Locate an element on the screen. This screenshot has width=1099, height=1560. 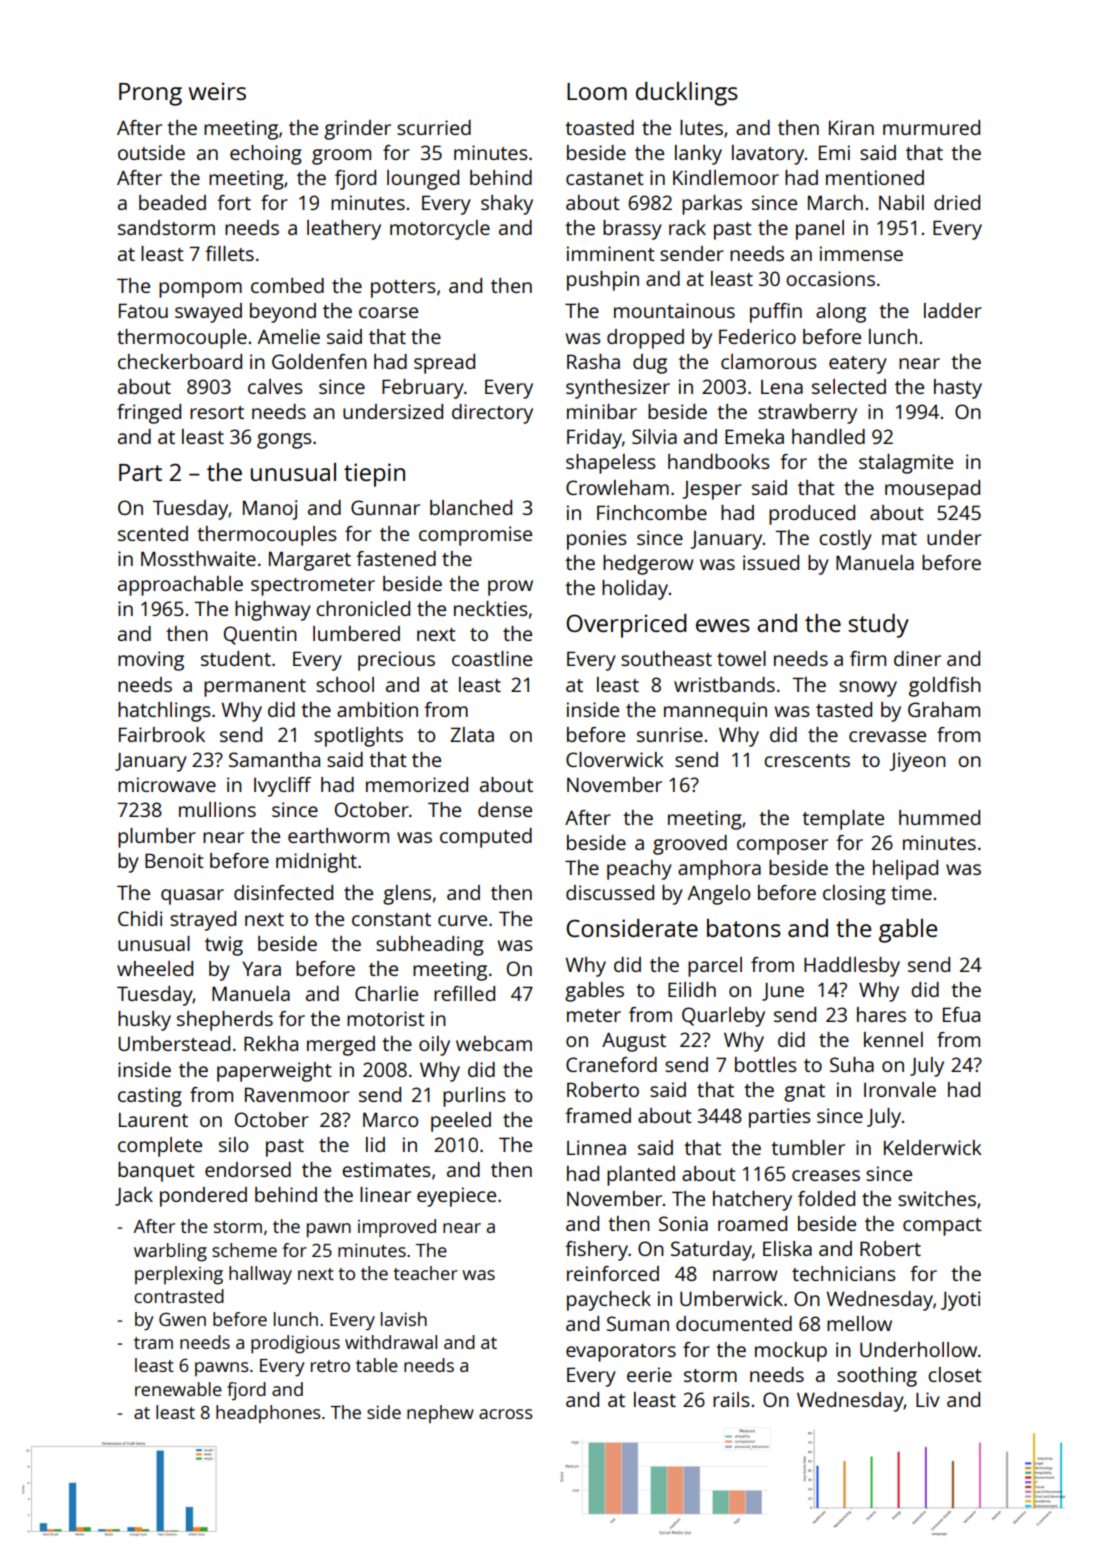
weirs is located at coordinates (217, 91).
